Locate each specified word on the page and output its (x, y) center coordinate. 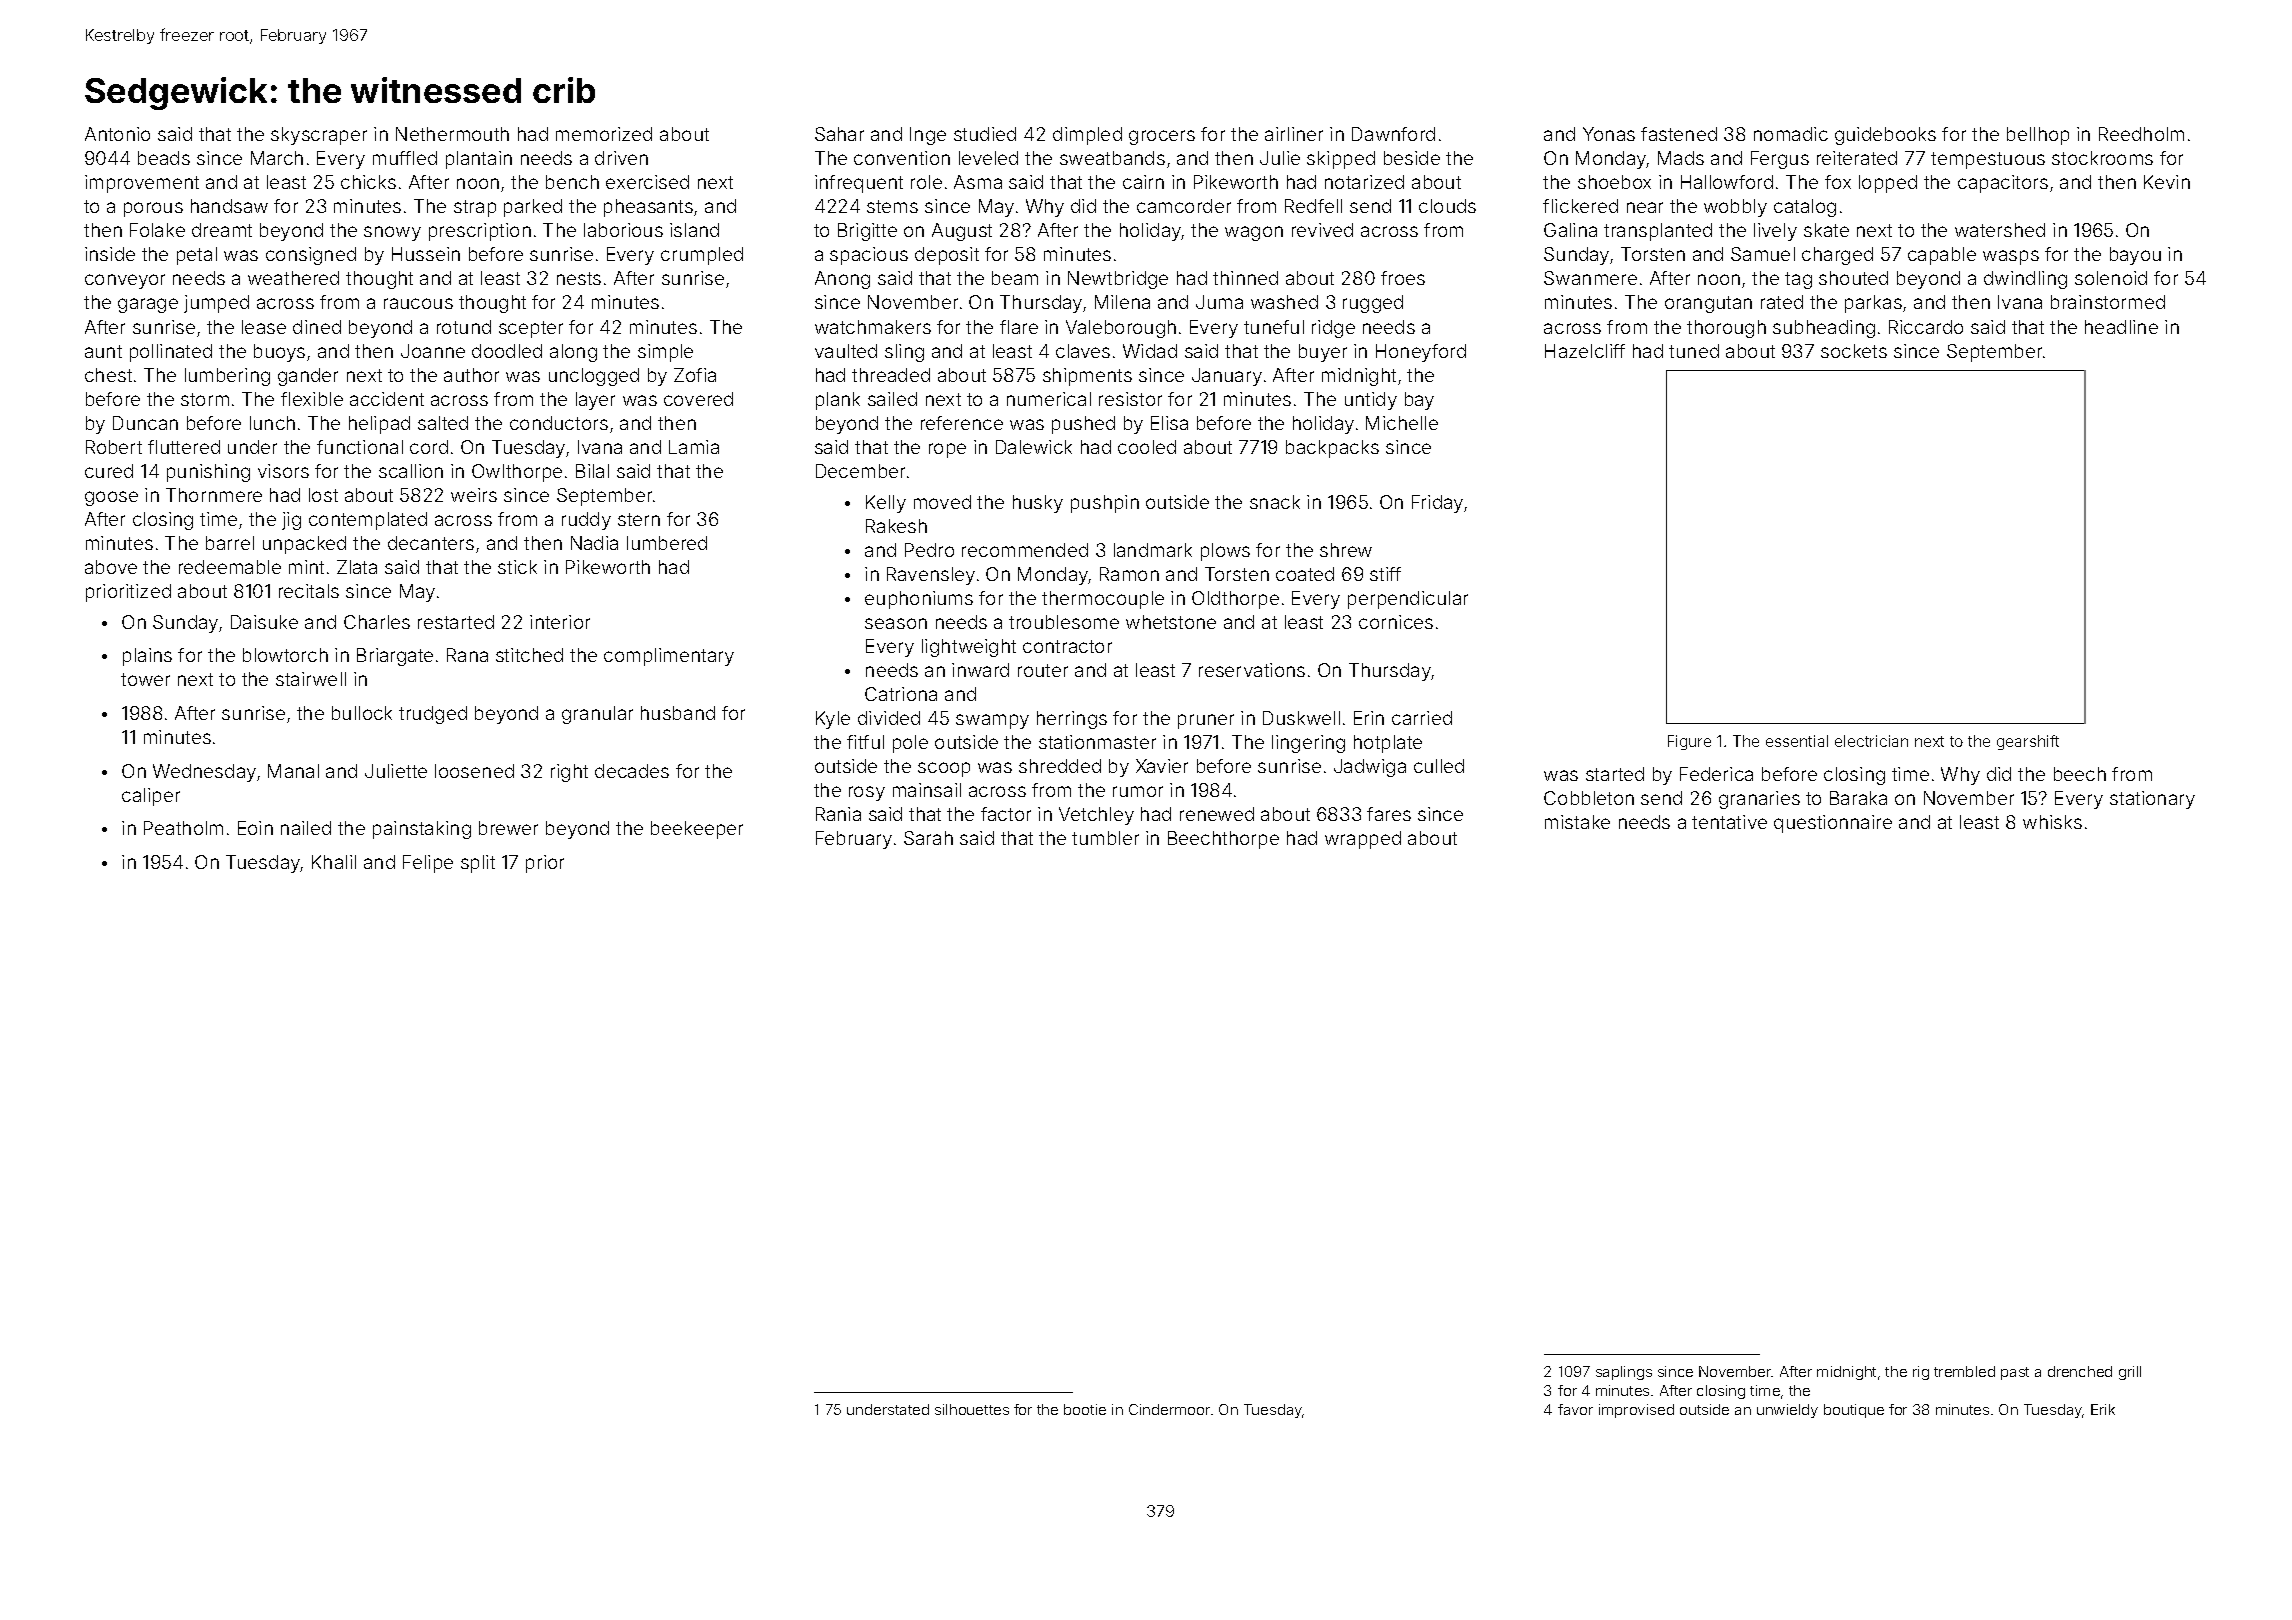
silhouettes (972, 1409)
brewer (508, 828)
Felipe (428, 864)
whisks (2052, 822)
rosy (867, 793)
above (111, 567)
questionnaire (1833, 824)
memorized (604, 134)
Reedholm (2141, 134)
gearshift (2028, 742)
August (962, 232)
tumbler (1105, 838)
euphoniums (919, 600)
